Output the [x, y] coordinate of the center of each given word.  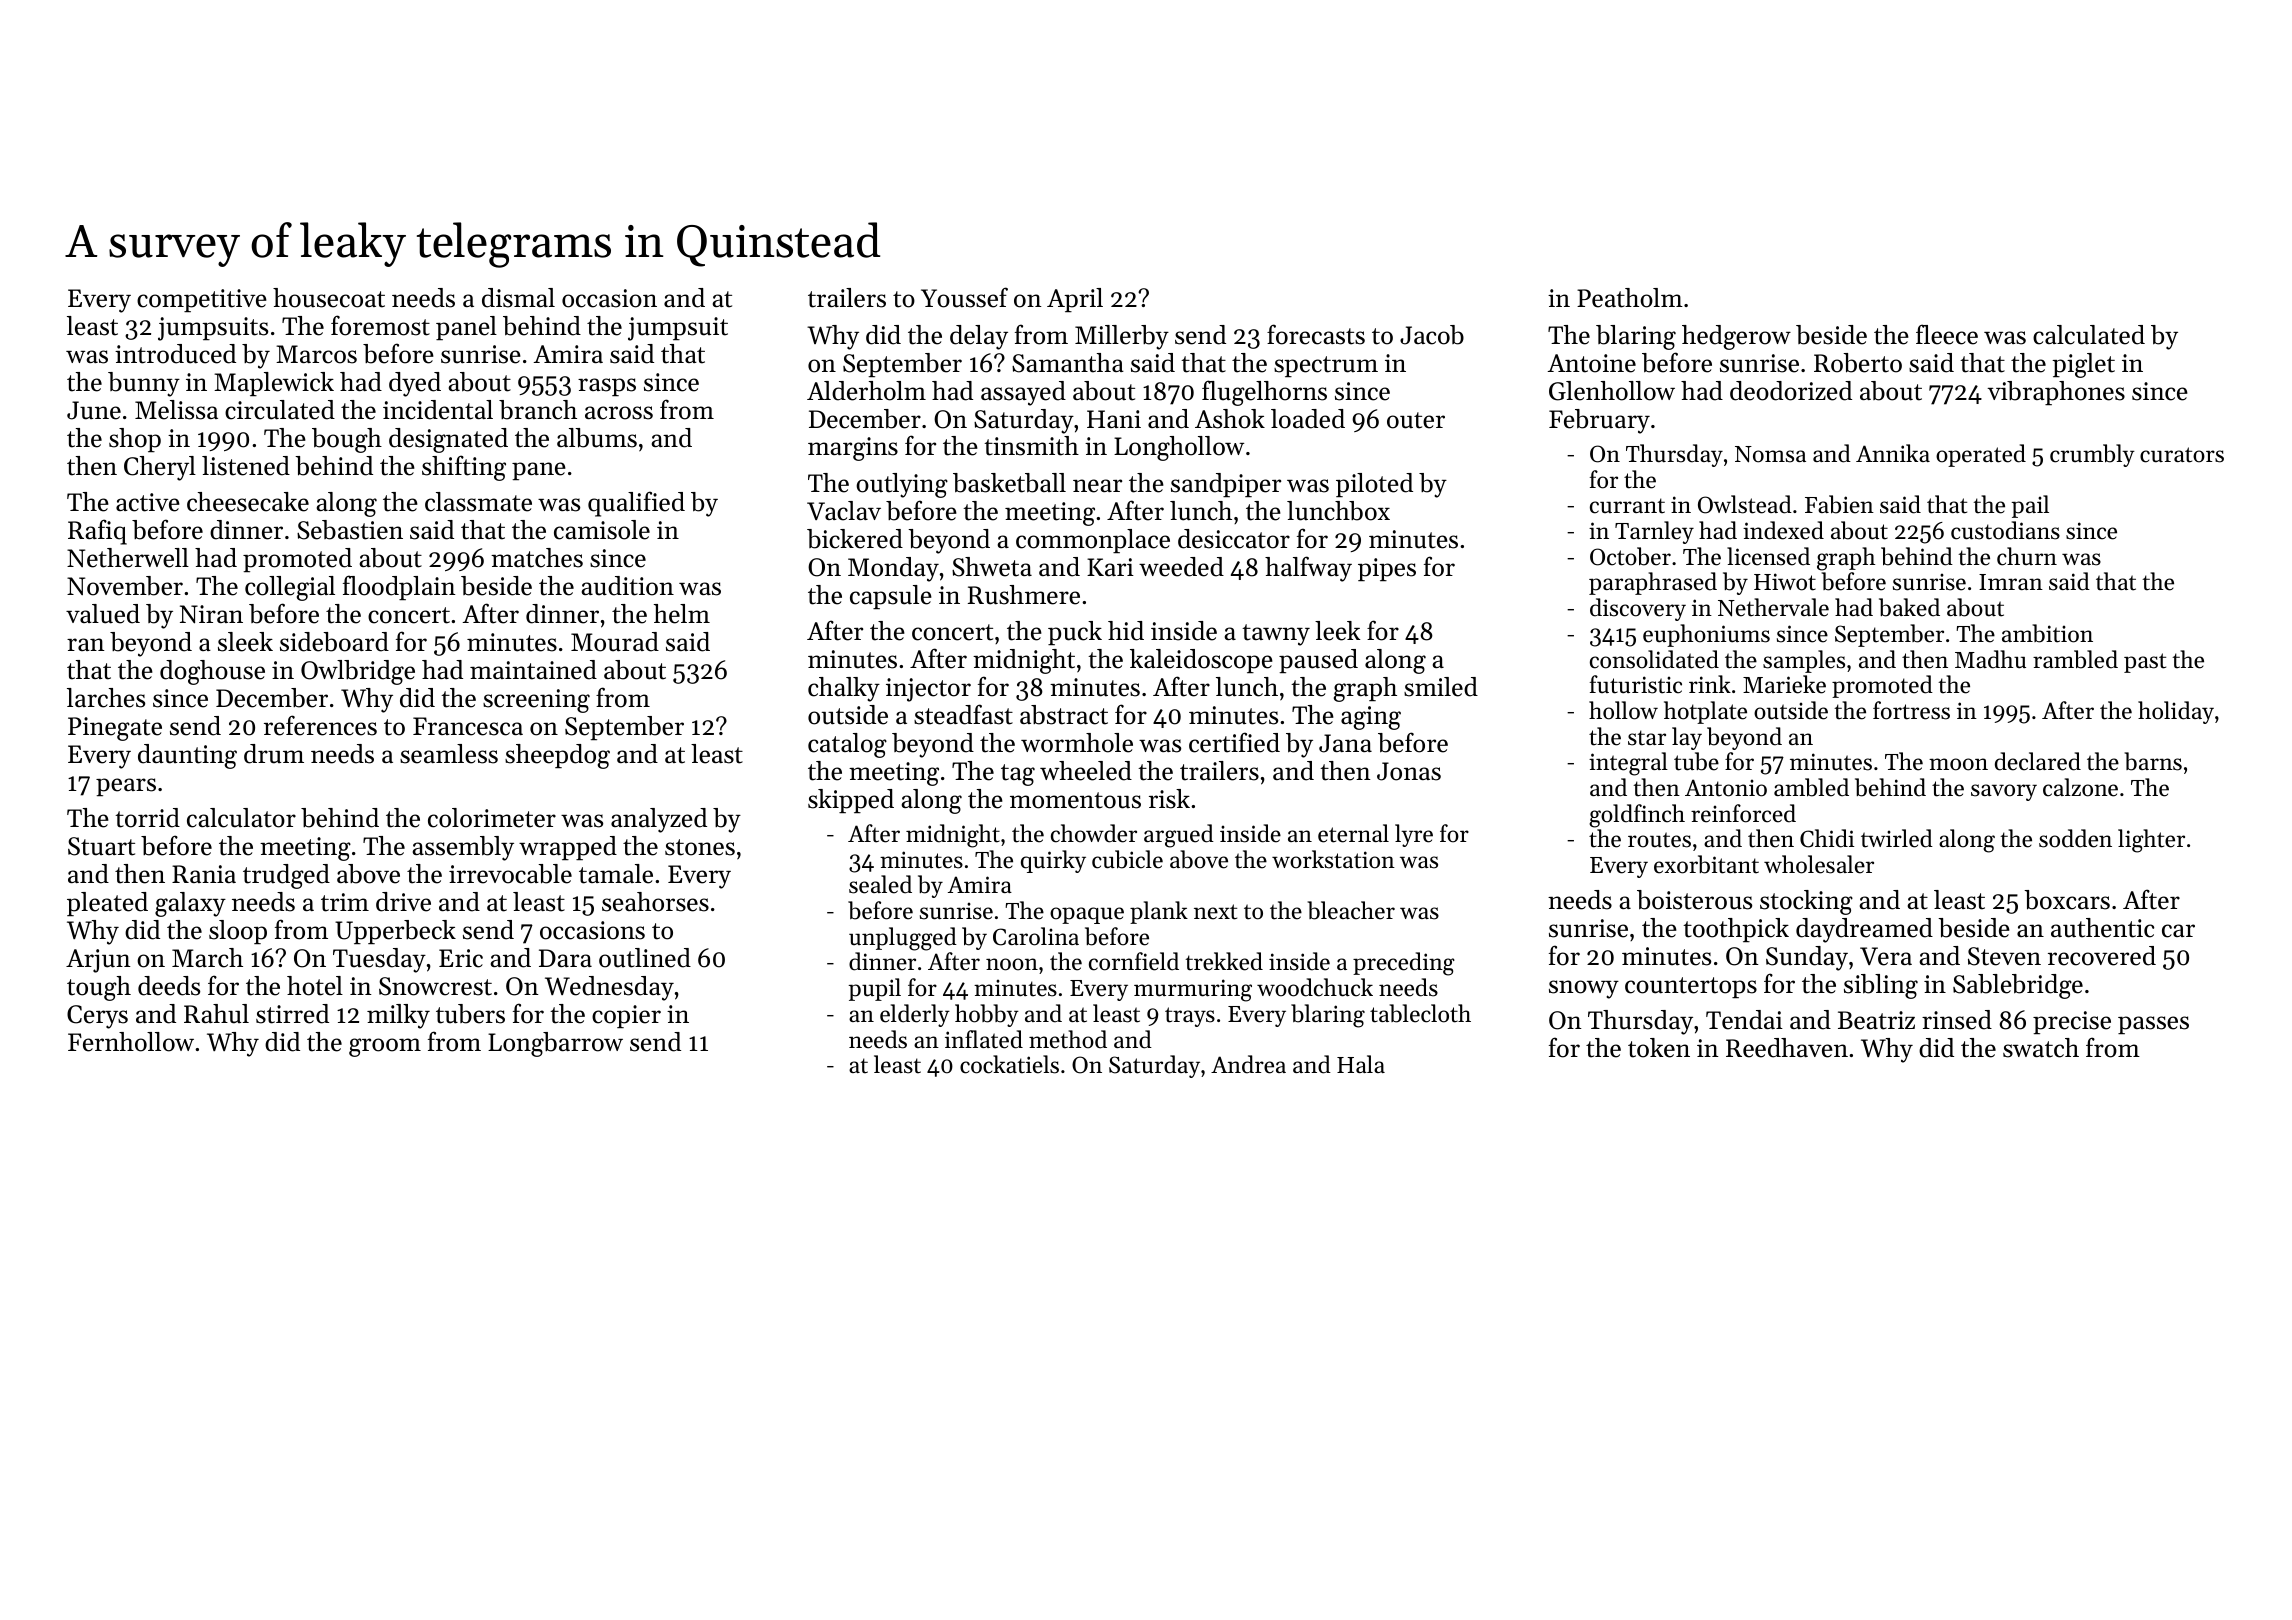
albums [597, 438]
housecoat [329, 298]
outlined [645, 958]
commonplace [1093, 541]
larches [106, 698]
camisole [602, 530]
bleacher [1351, 910]
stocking [1806, 902]
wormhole [1077, 743]
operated [1981, 455]
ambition [2047, 633]
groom [385, 1047]
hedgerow [1736, 337]
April [1075, 300]
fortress [1911, 710]
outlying [902, 485]
